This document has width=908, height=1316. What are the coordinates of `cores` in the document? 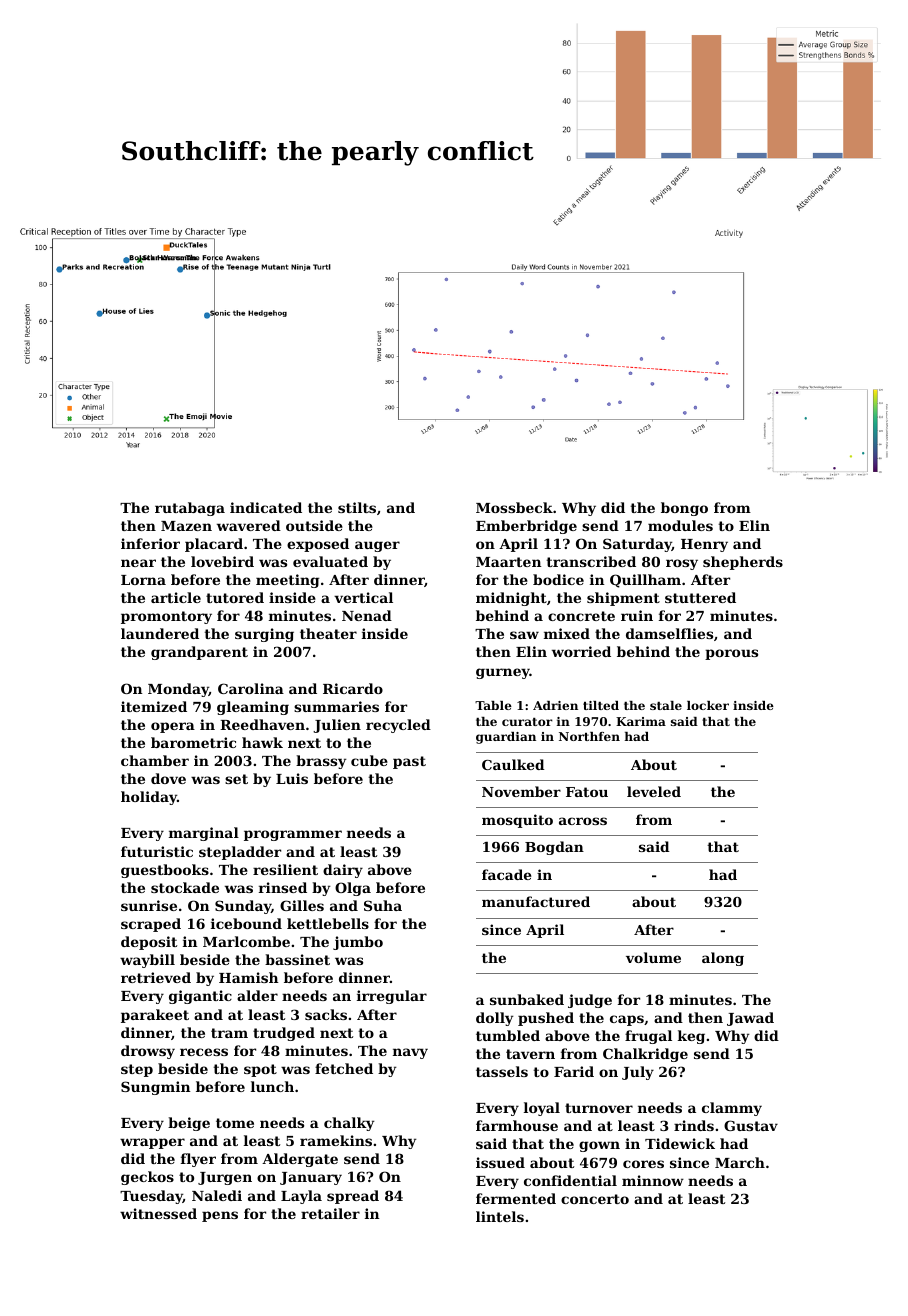 It's located at (643, 1164).
